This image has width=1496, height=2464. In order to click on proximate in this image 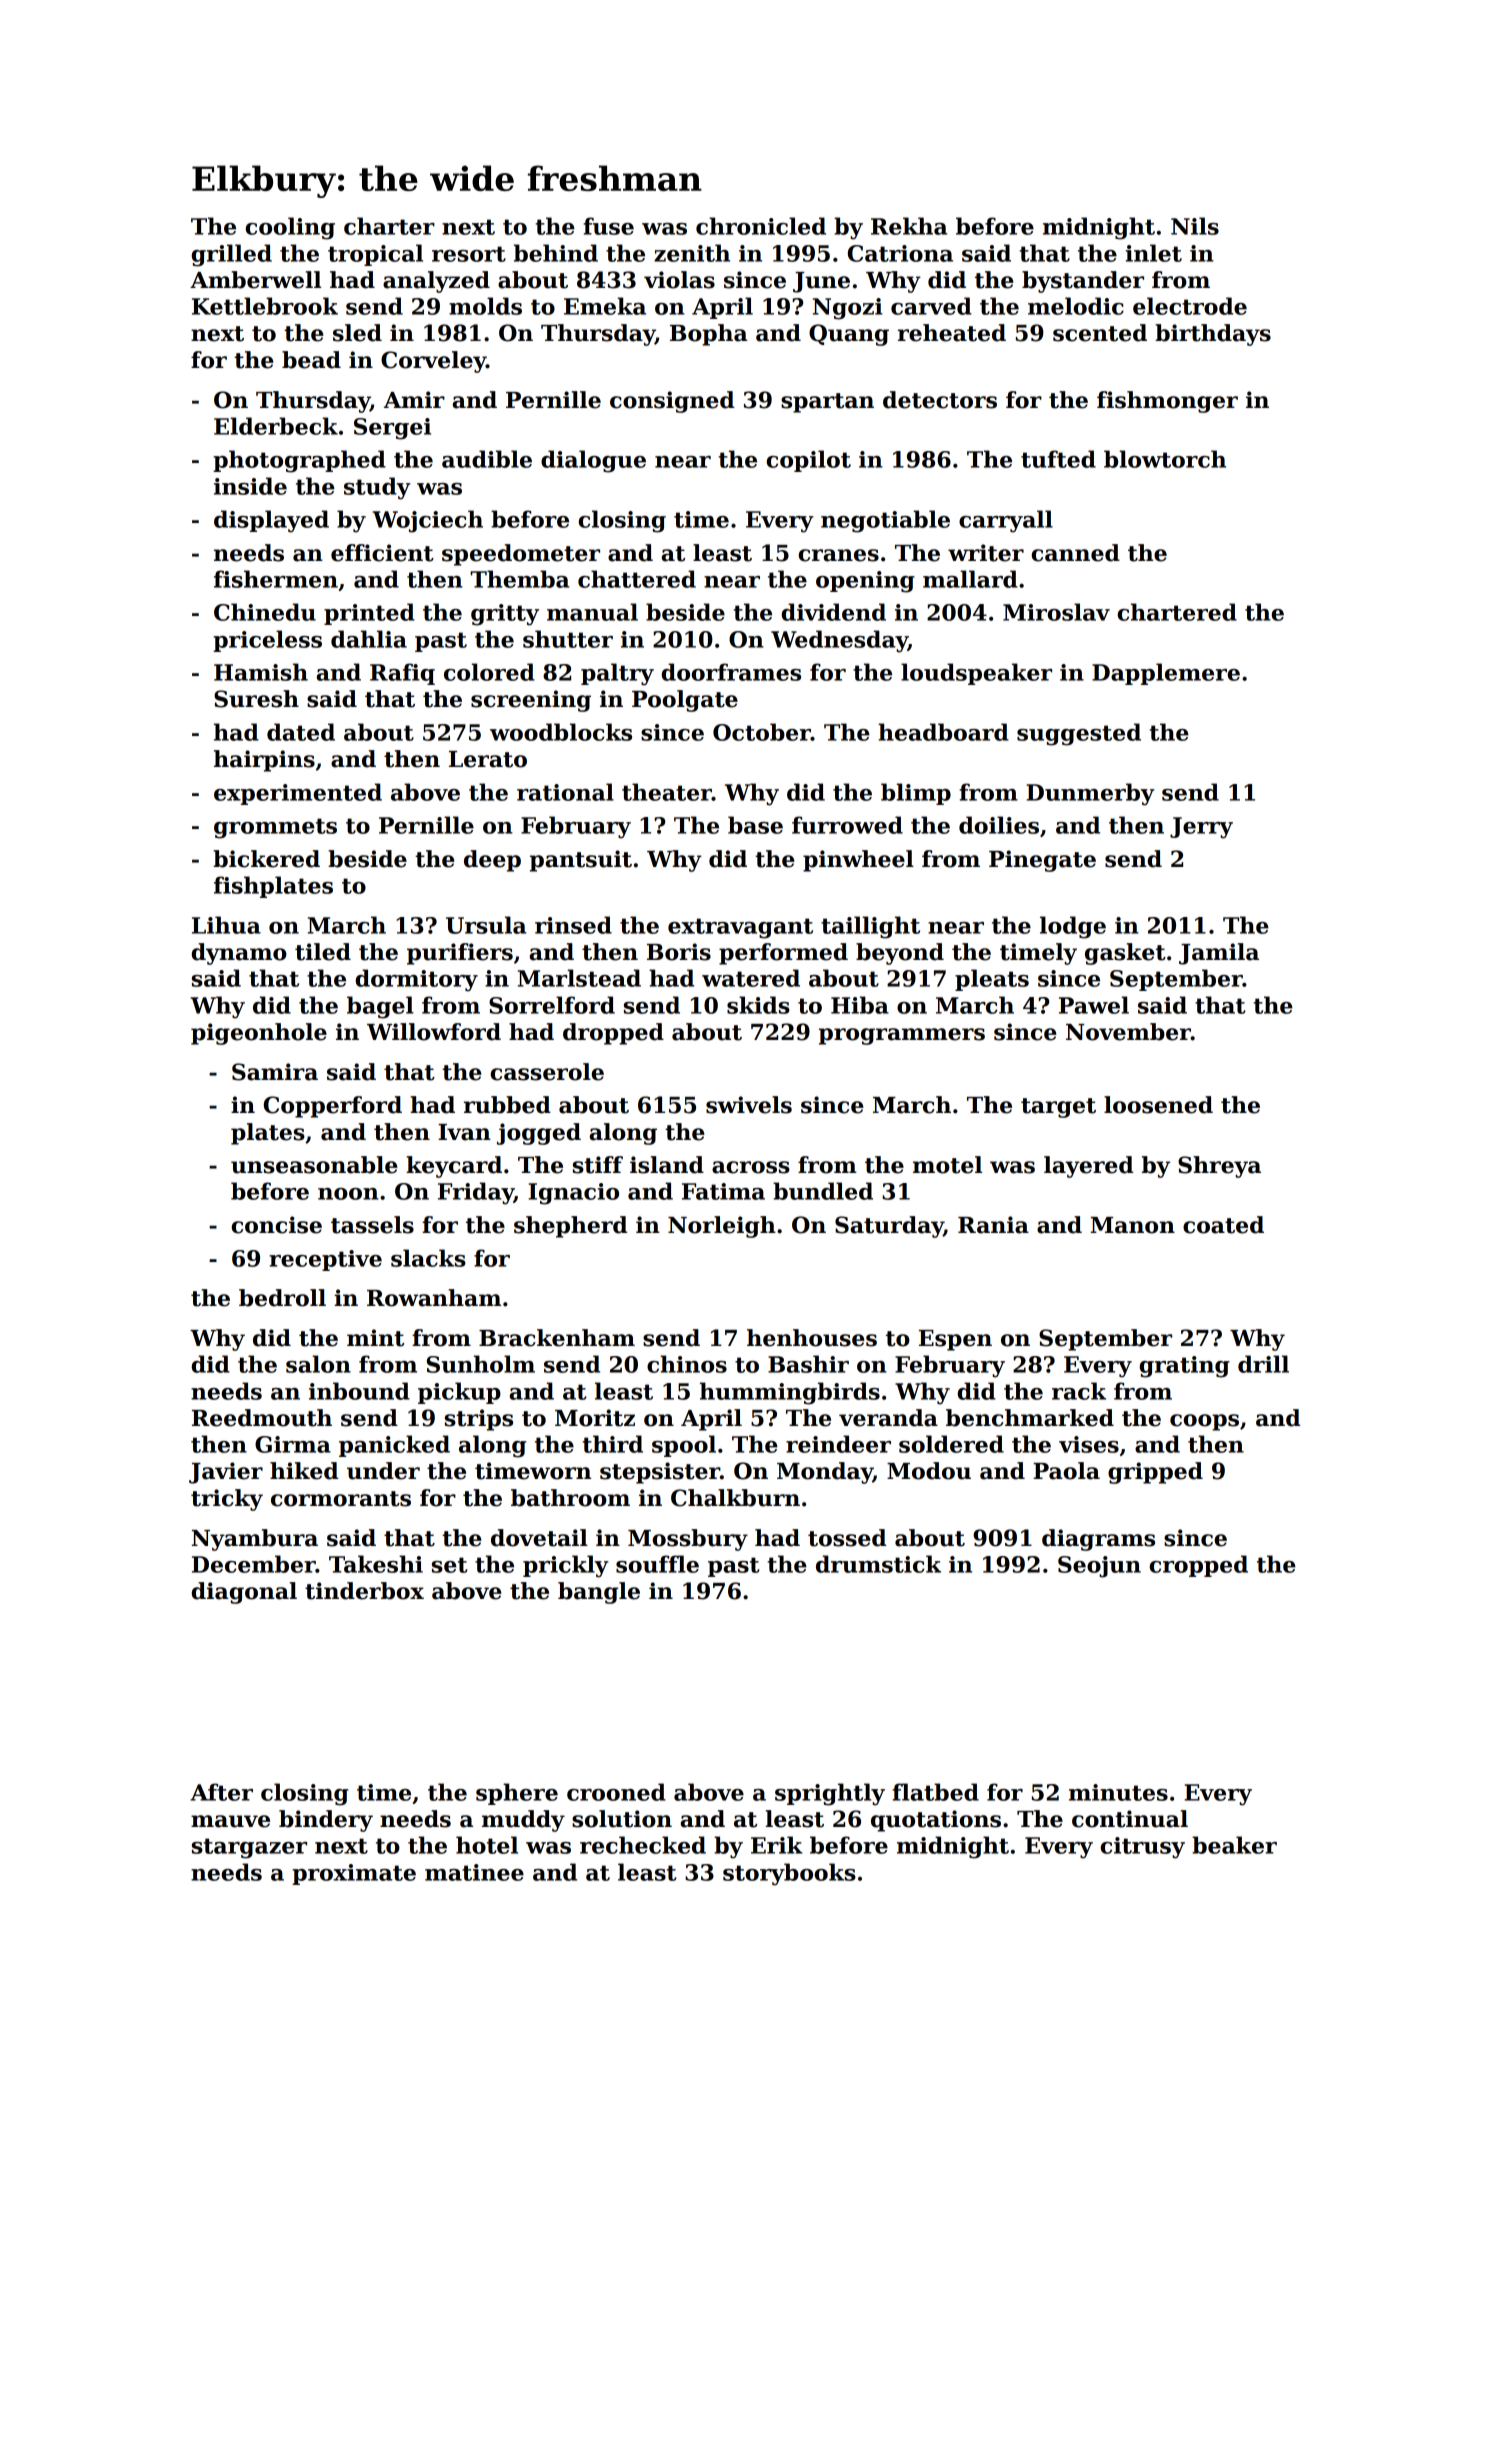, I will do `click(354, 1874)`.
